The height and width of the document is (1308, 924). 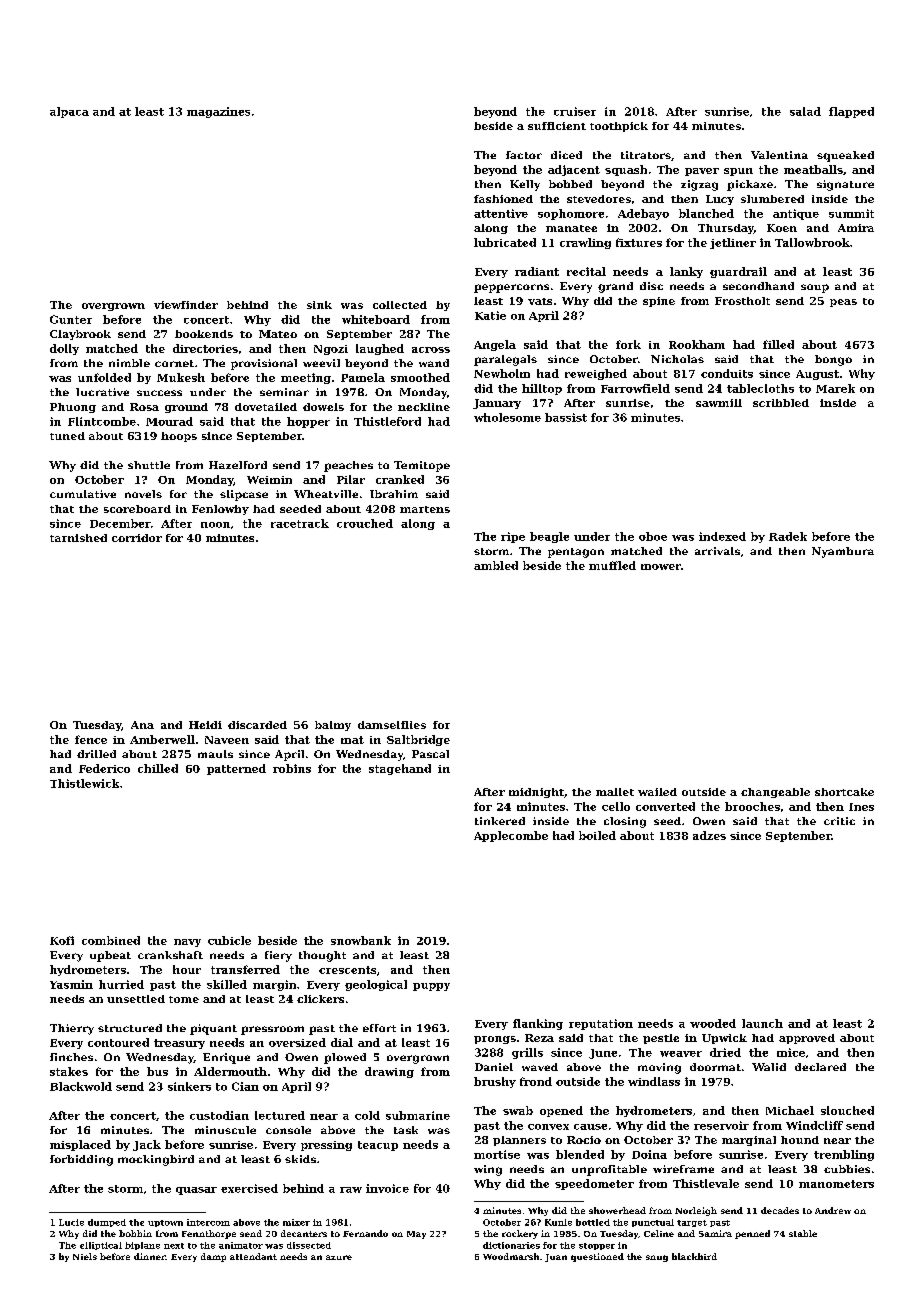 What do you see at coordinates (365, 523) in the document?
I see `crouched` at bounding box center [365, 523].
